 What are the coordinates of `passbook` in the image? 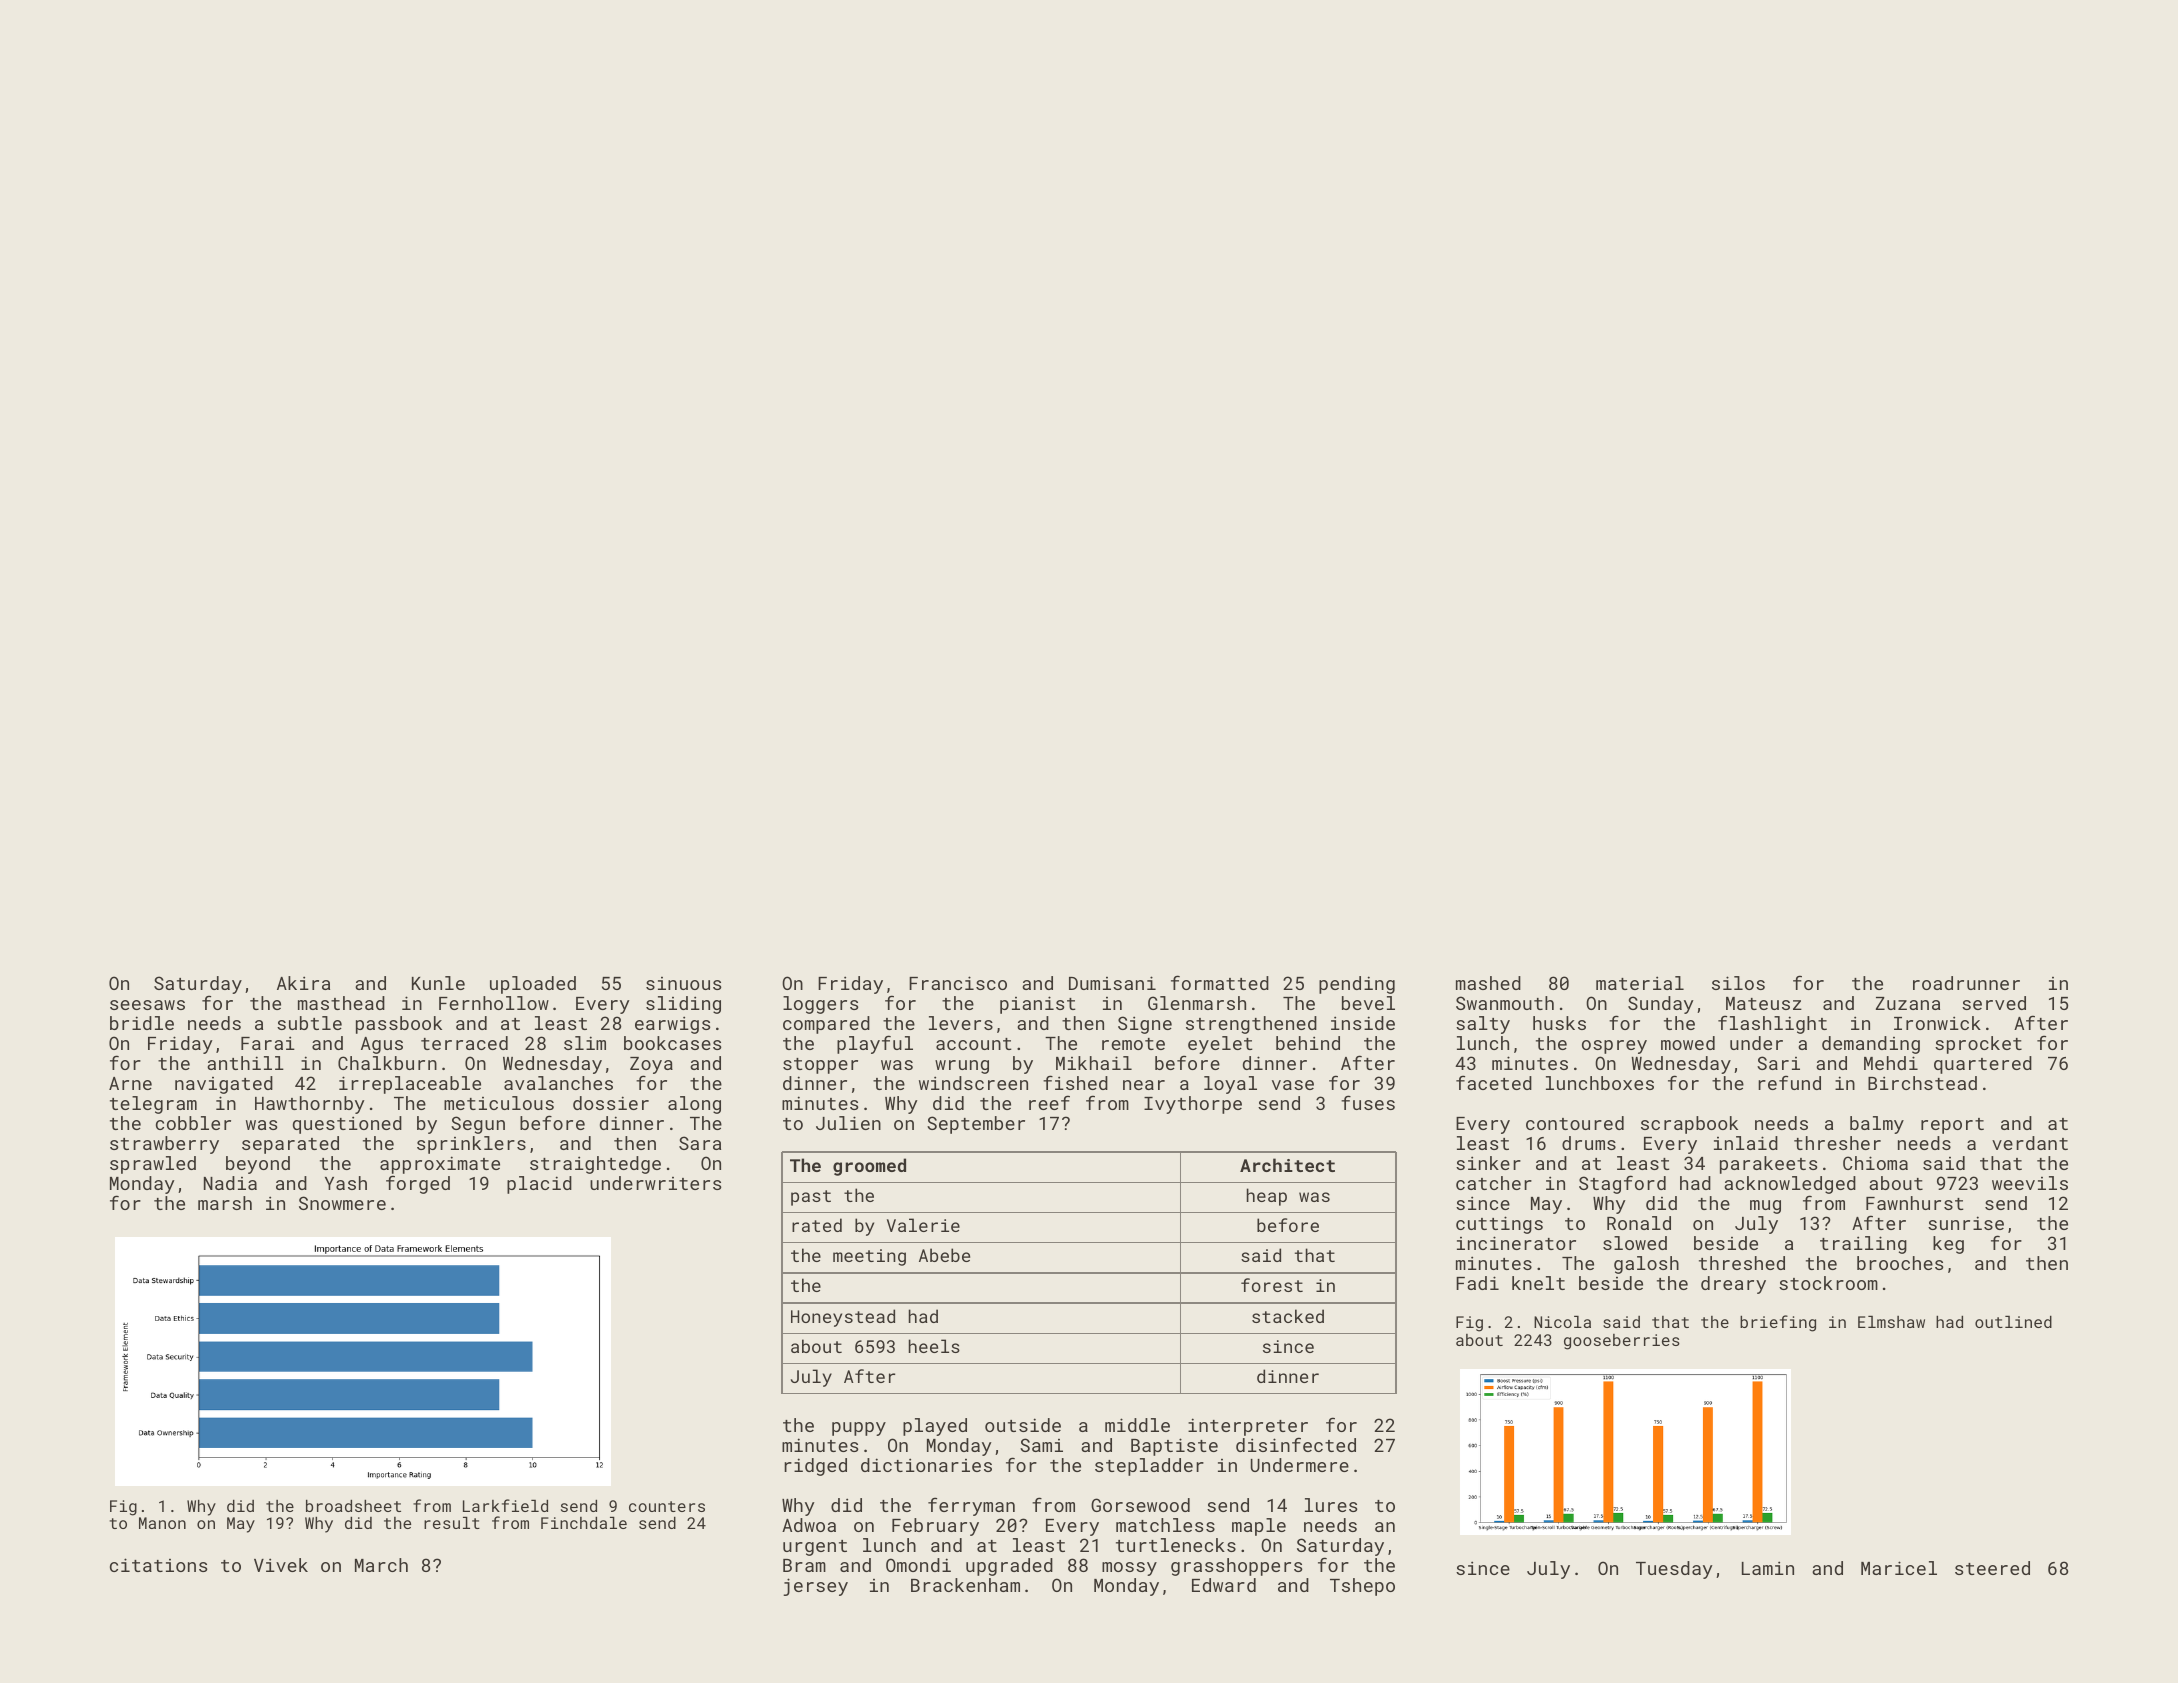 It's located at (399, 1025).
